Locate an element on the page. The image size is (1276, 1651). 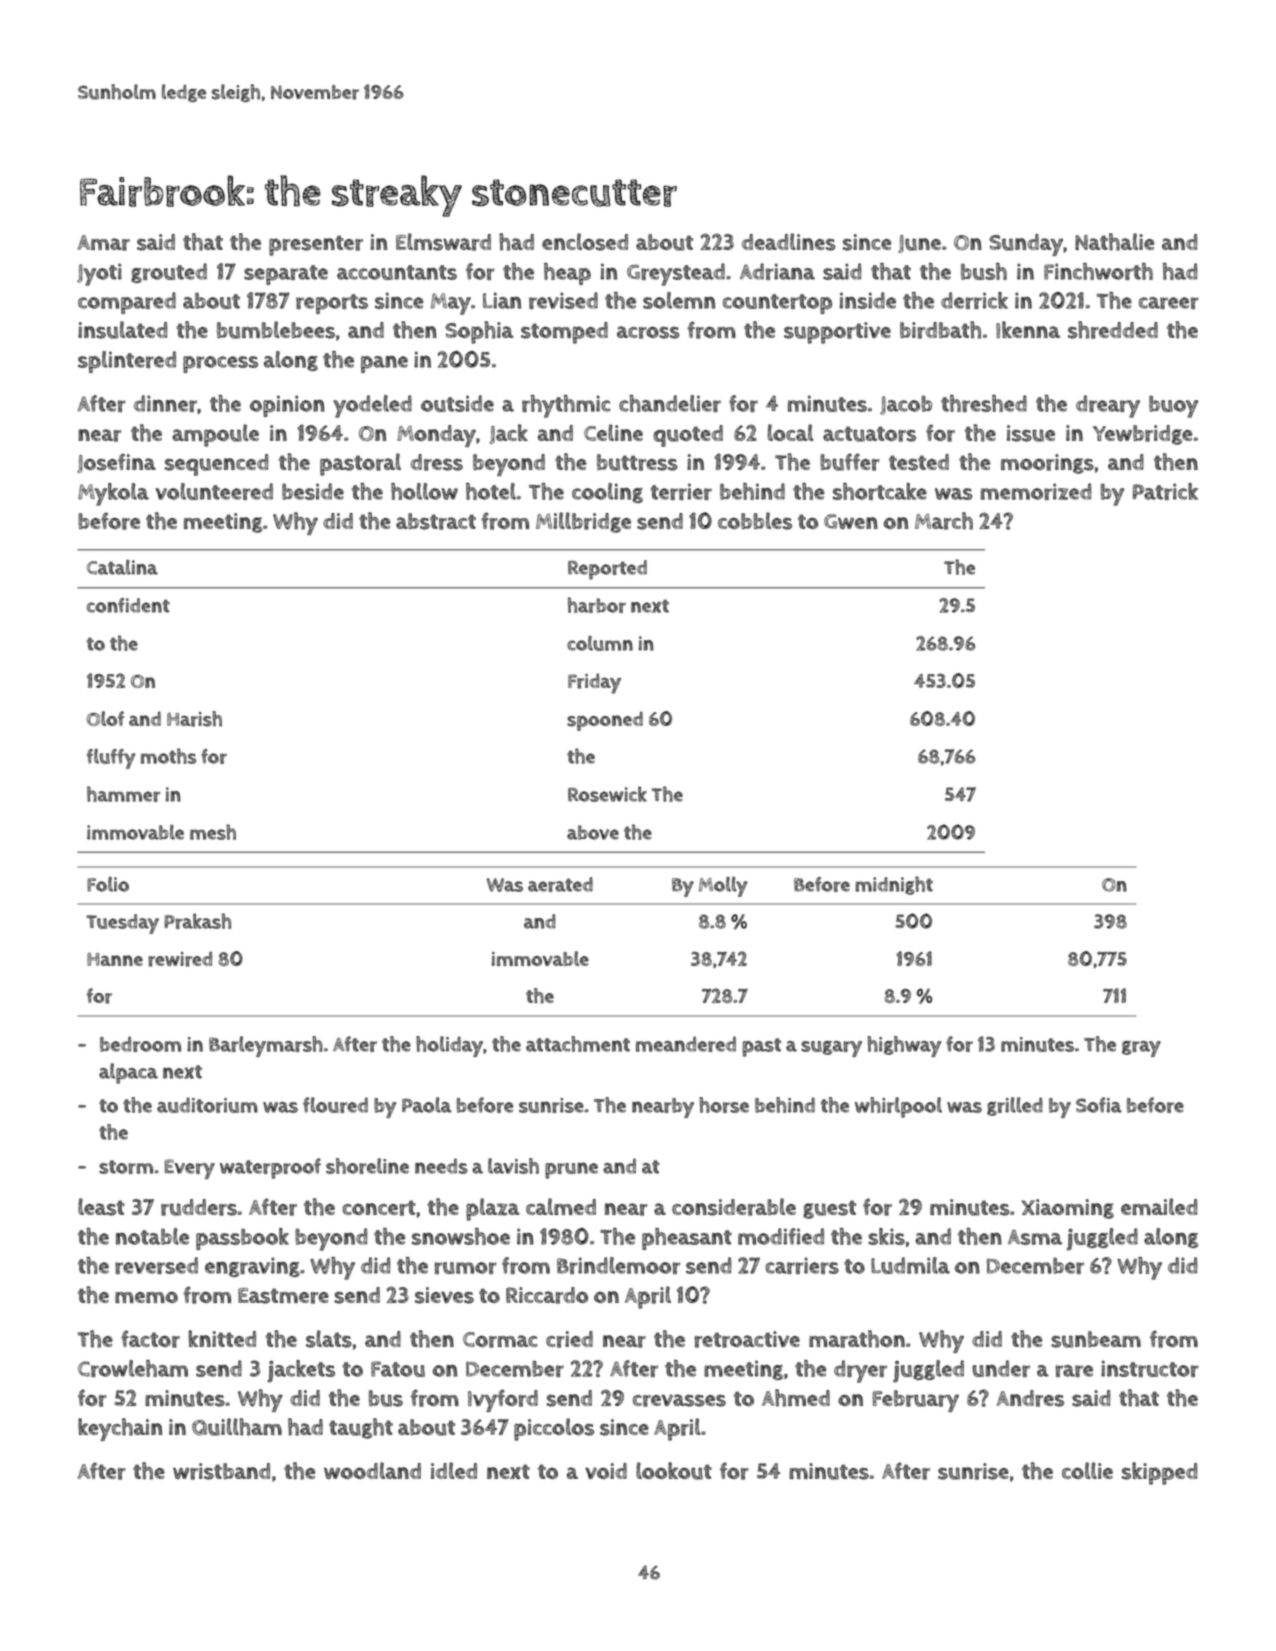
meandered is located at coordinates (686, 1044).
